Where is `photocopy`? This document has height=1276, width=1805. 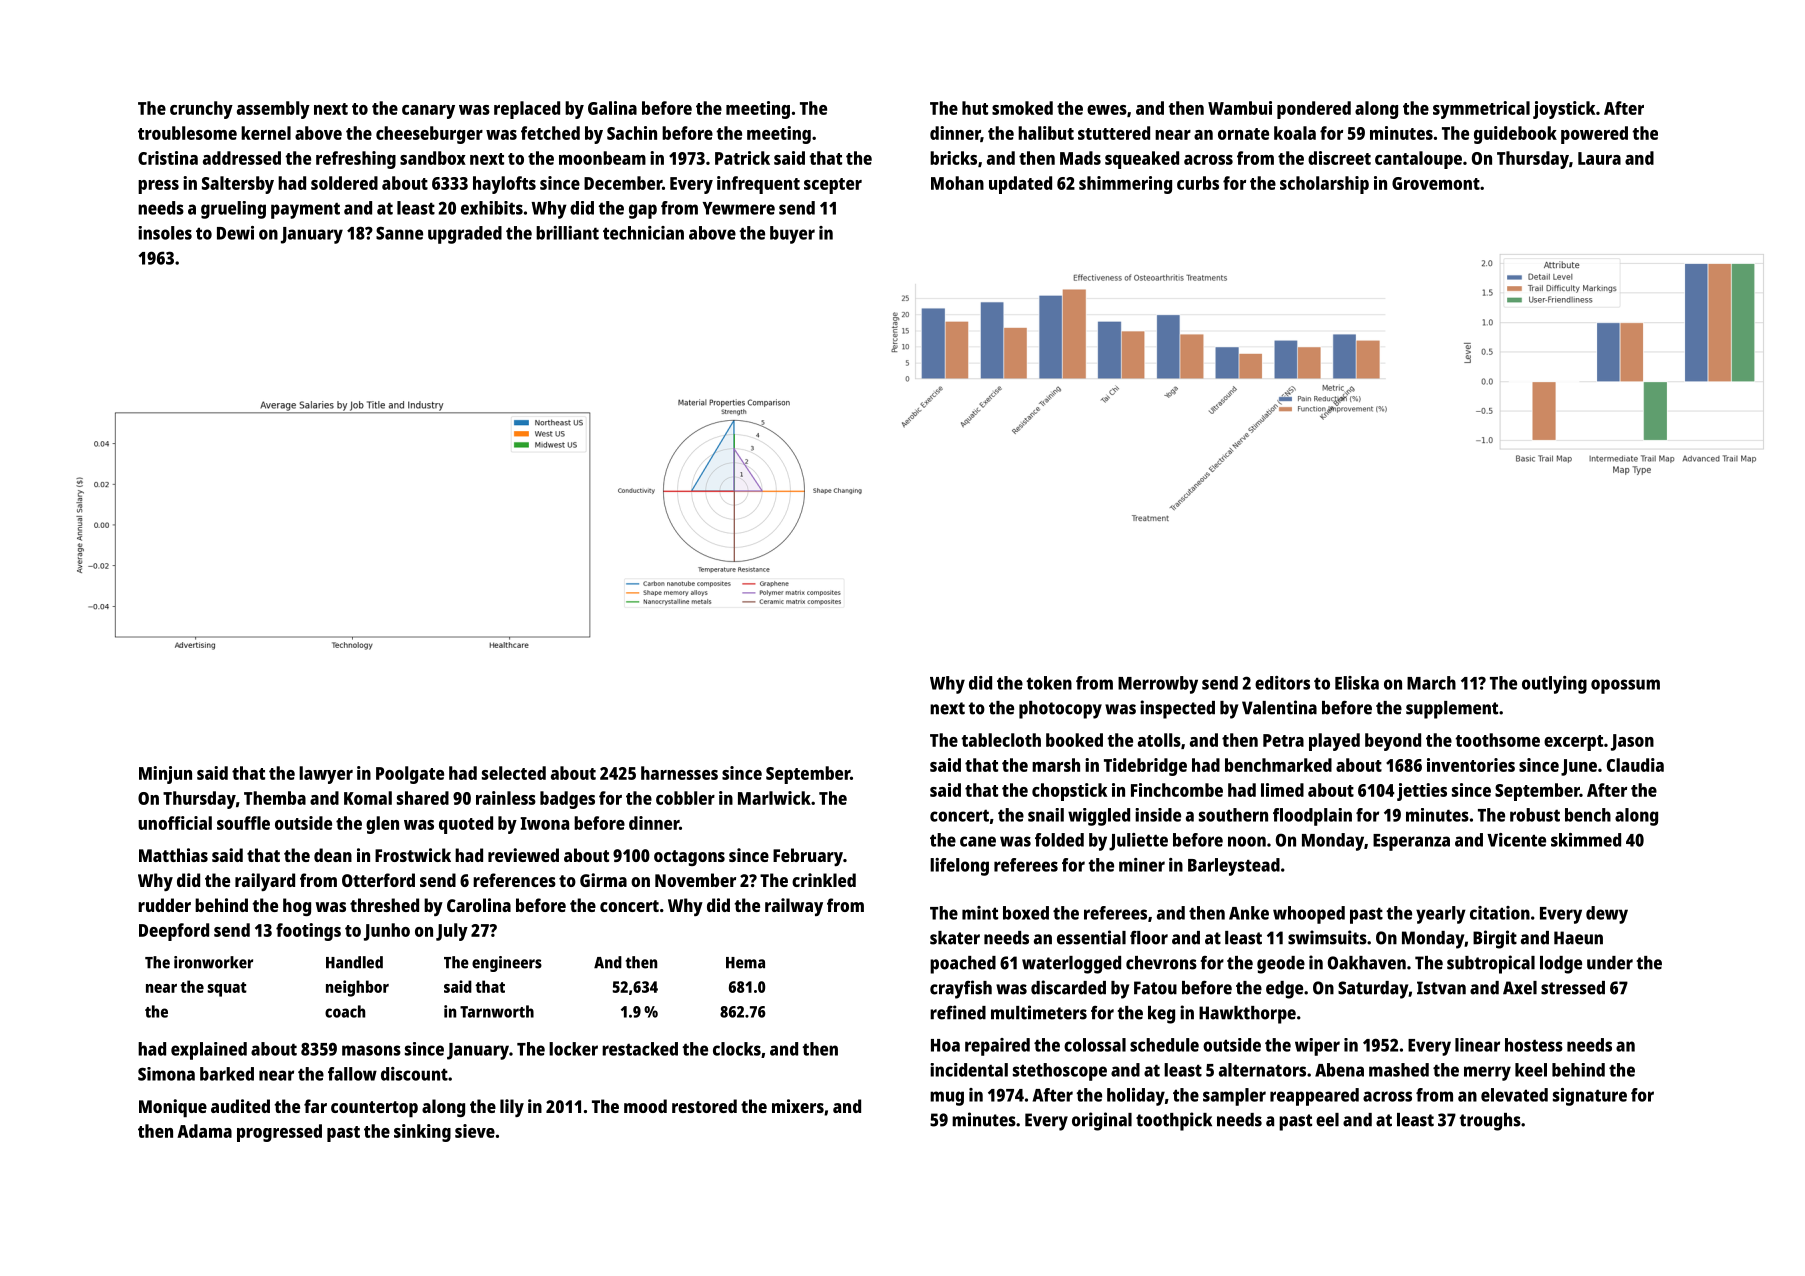 photocopy is located at coordinates (1060, 710).
